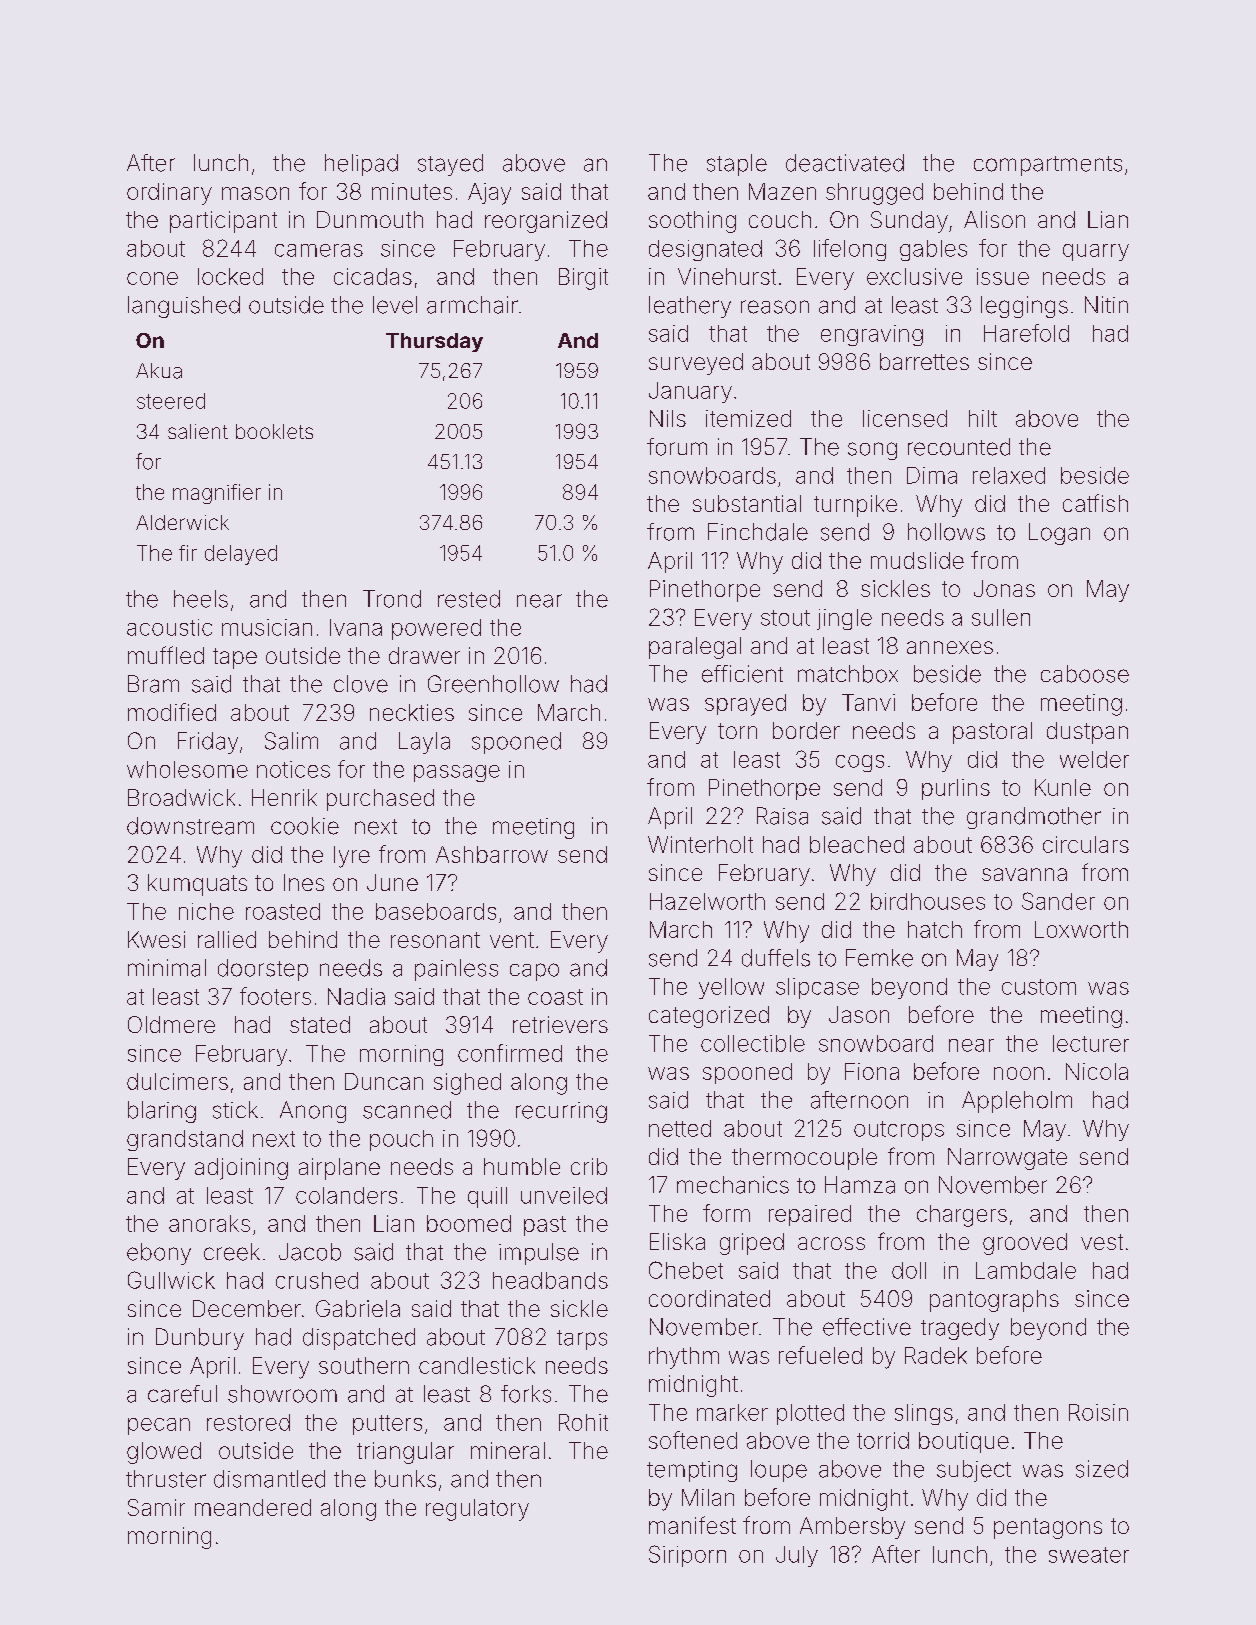 Image resolution: width=1256 pixels, height=1625 pixels. What do you see at coordinates (169, 627) in the screenshot?
I see `acoustic` at bounding box center [169, 627].
